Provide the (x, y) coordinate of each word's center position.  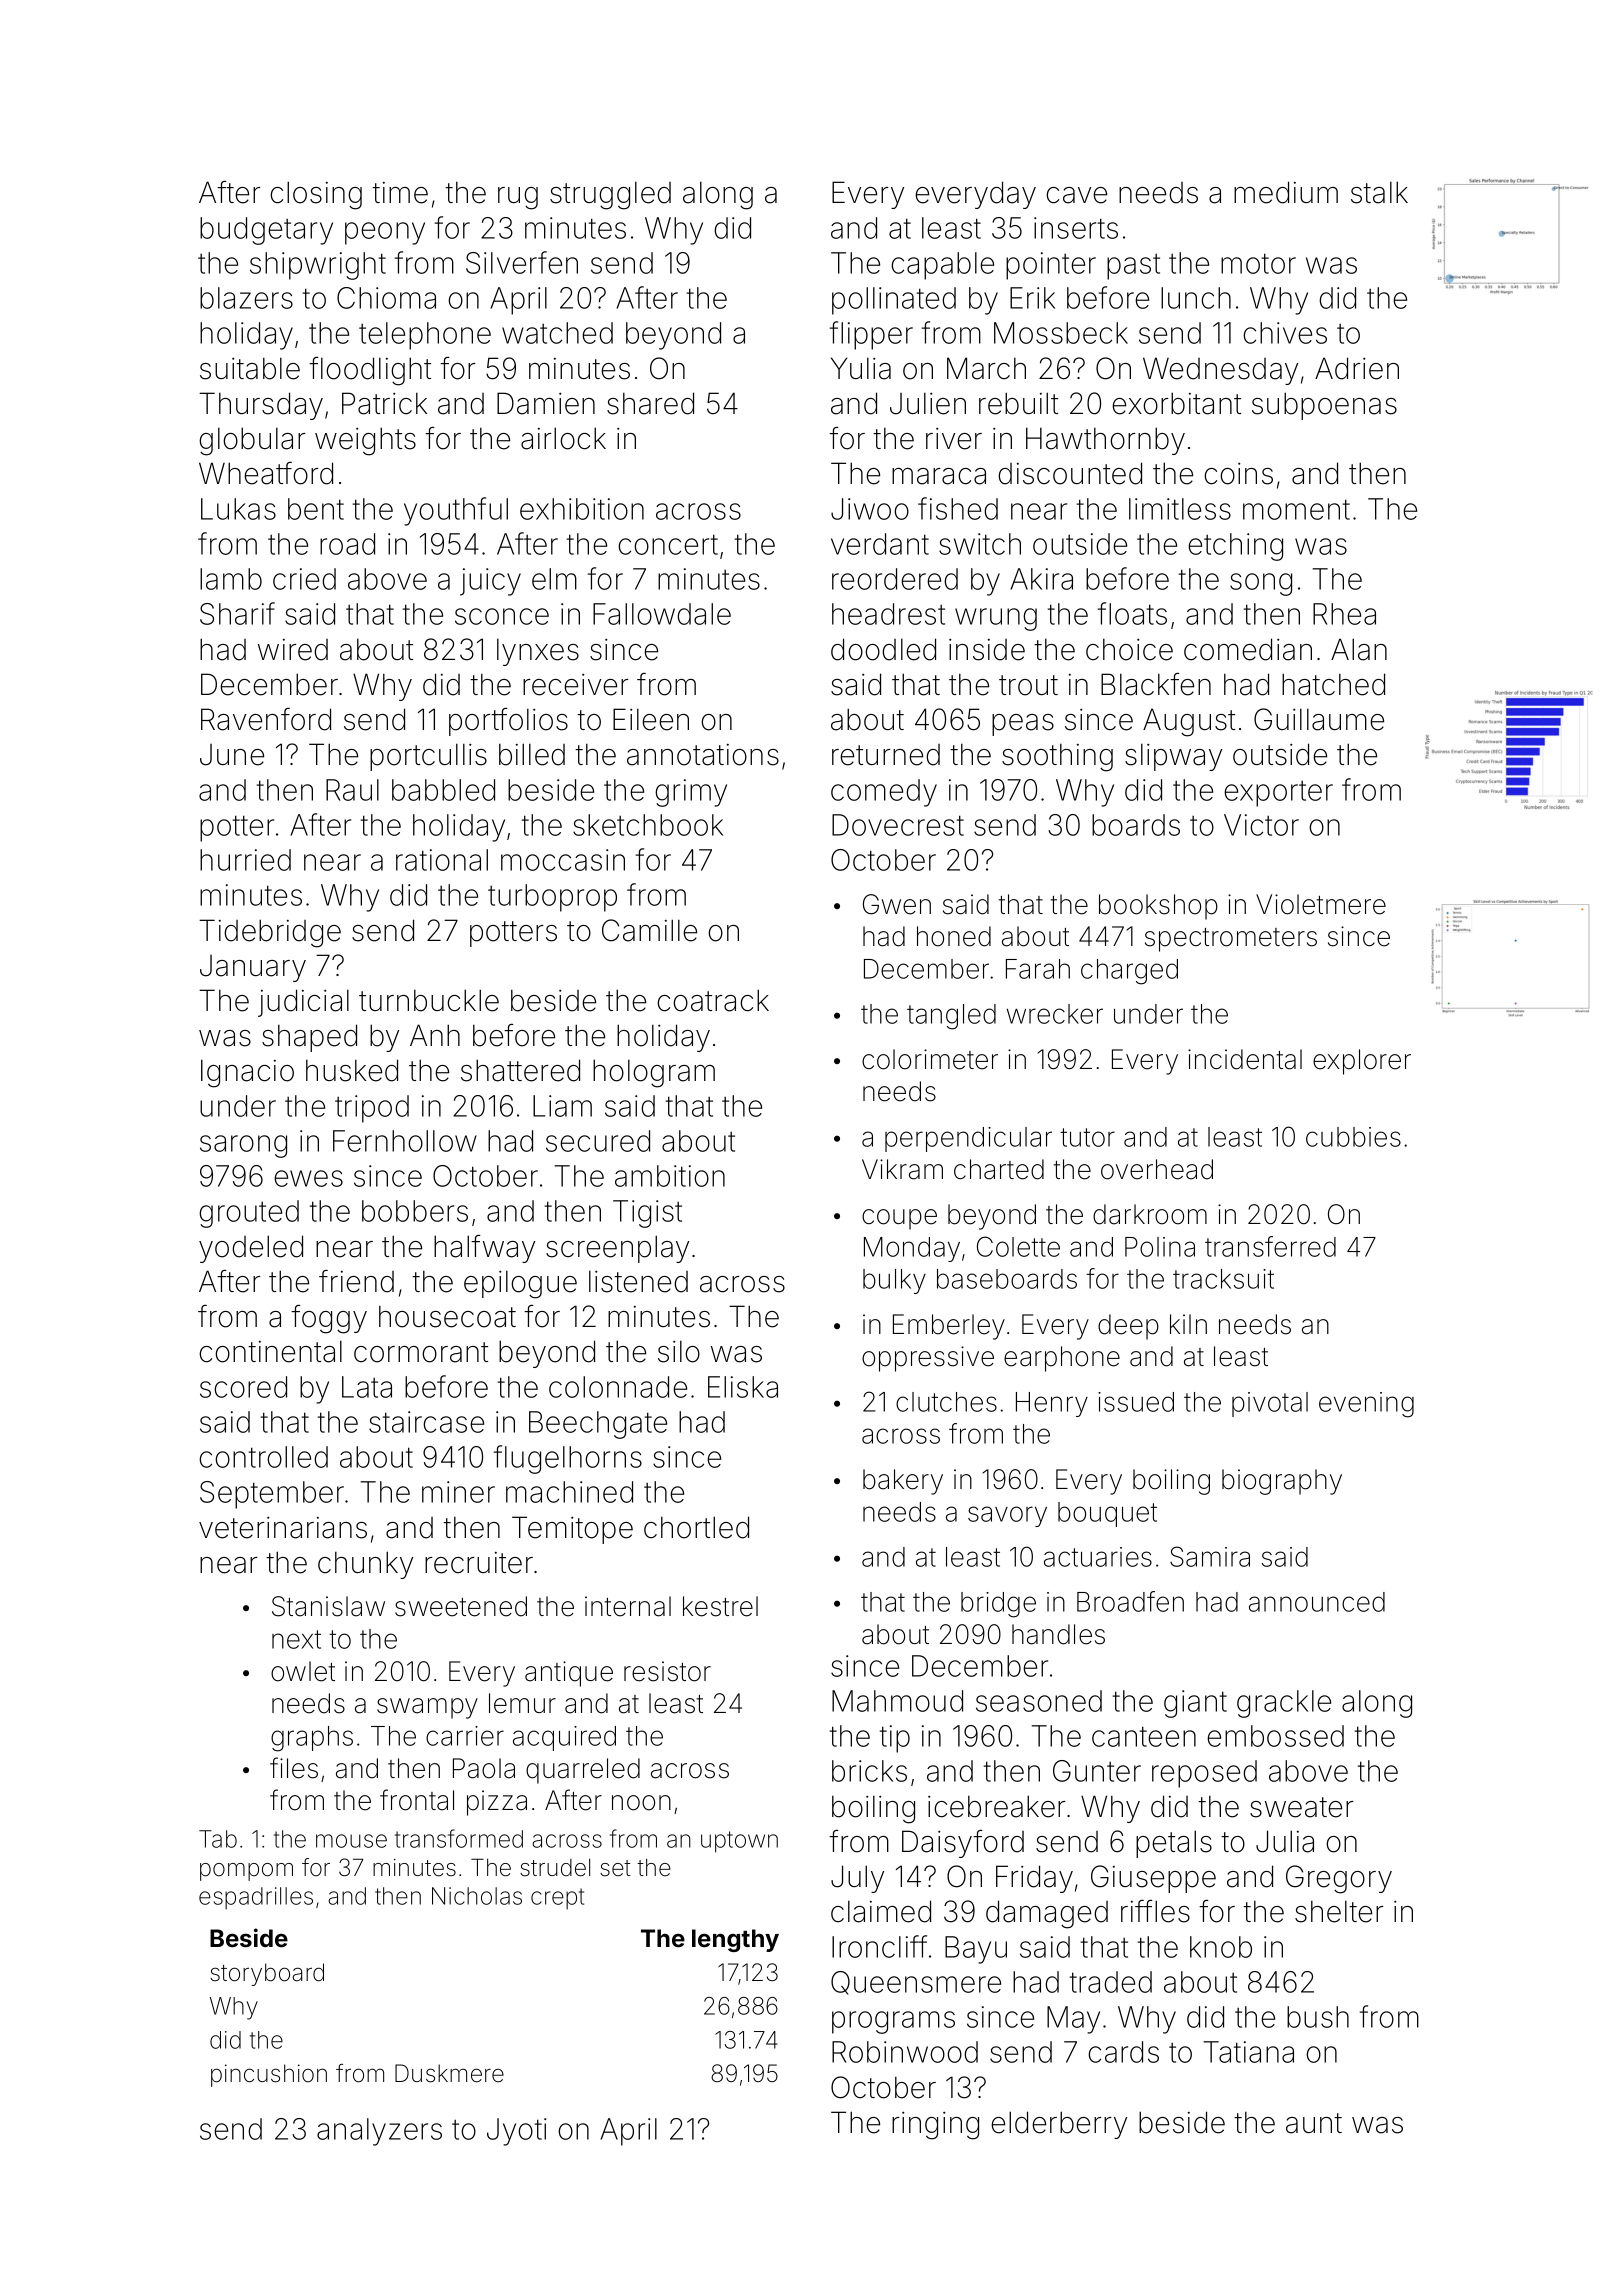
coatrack (713, 1000)
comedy (884, 793)
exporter (1278, 794)
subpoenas (1324, 406)
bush (1318, 2017)
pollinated (894, 301)
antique (569, 1674)
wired (293, 650)
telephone (425, 336)
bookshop (1158, 907)
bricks (869, 1771)
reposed (1204, 1774)
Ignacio (247, 1073)
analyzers (379, 2132)
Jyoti (516, 2132)
